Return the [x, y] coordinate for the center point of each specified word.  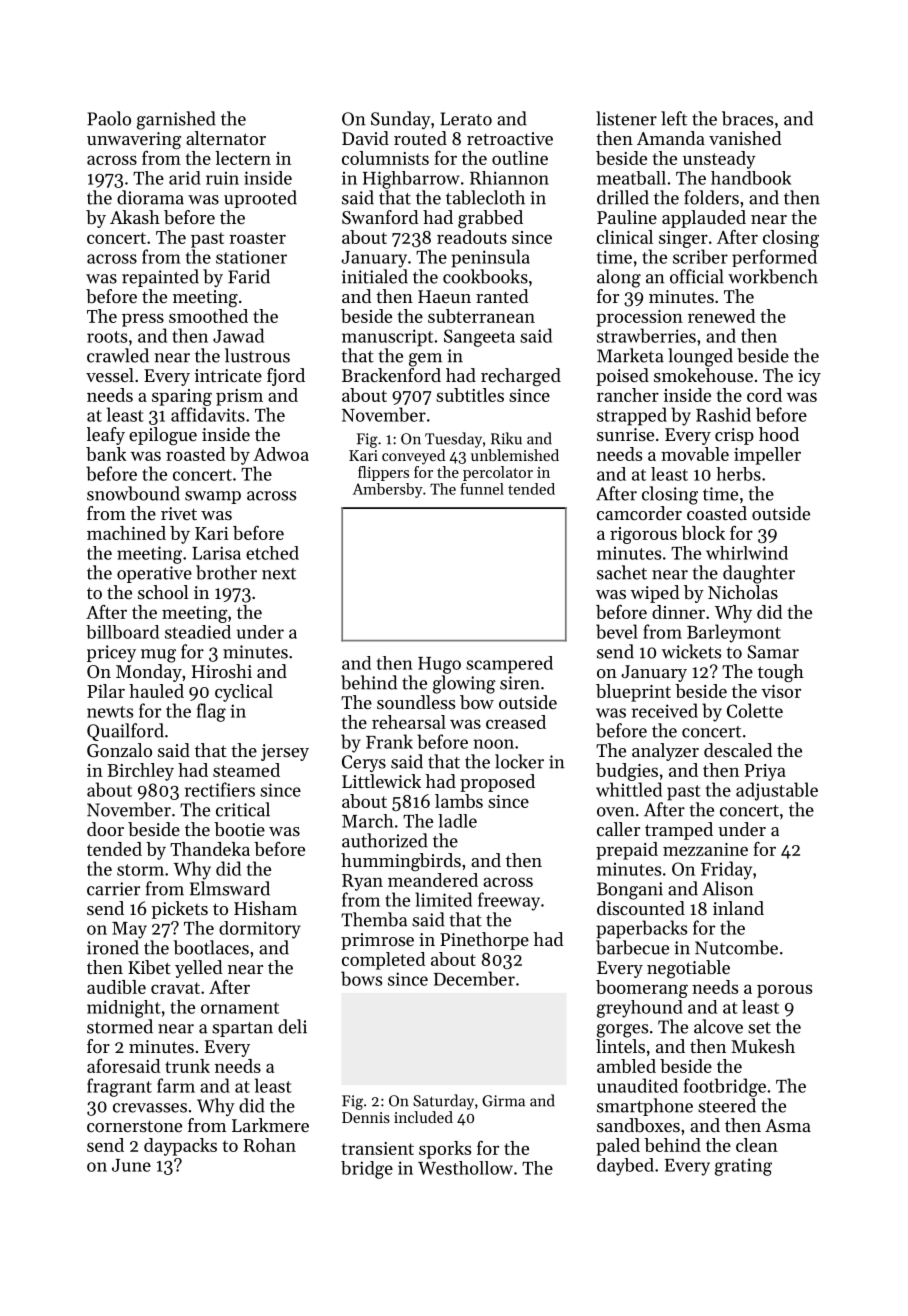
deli [292, 1026]
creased [516, 722]
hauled [156, 691]
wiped [655, 594]
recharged [521, 377]
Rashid [723, 414]
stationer [251, 257]
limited [443, 899]
